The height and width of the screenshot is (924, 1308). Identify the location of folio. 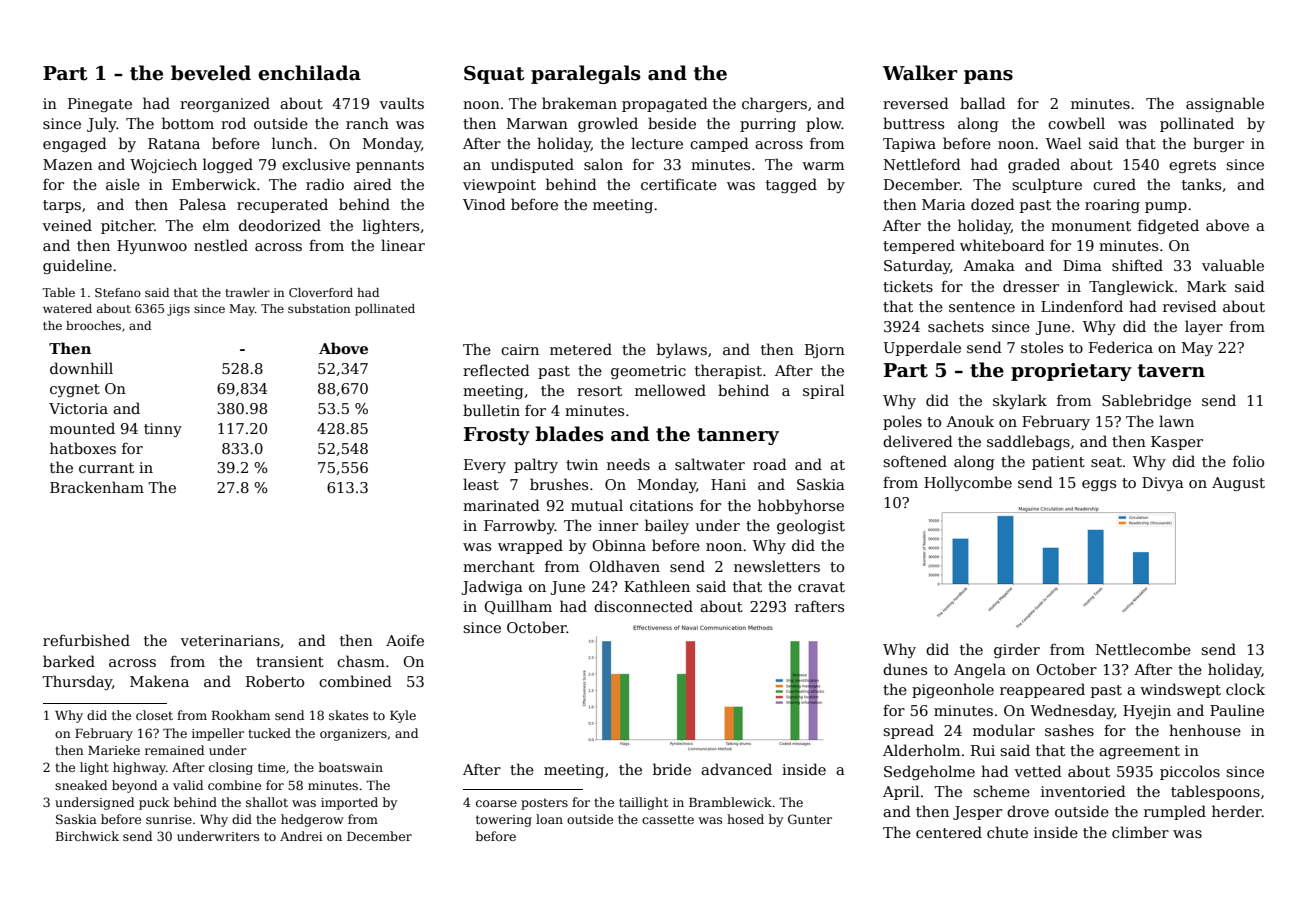
(1248, 461).
